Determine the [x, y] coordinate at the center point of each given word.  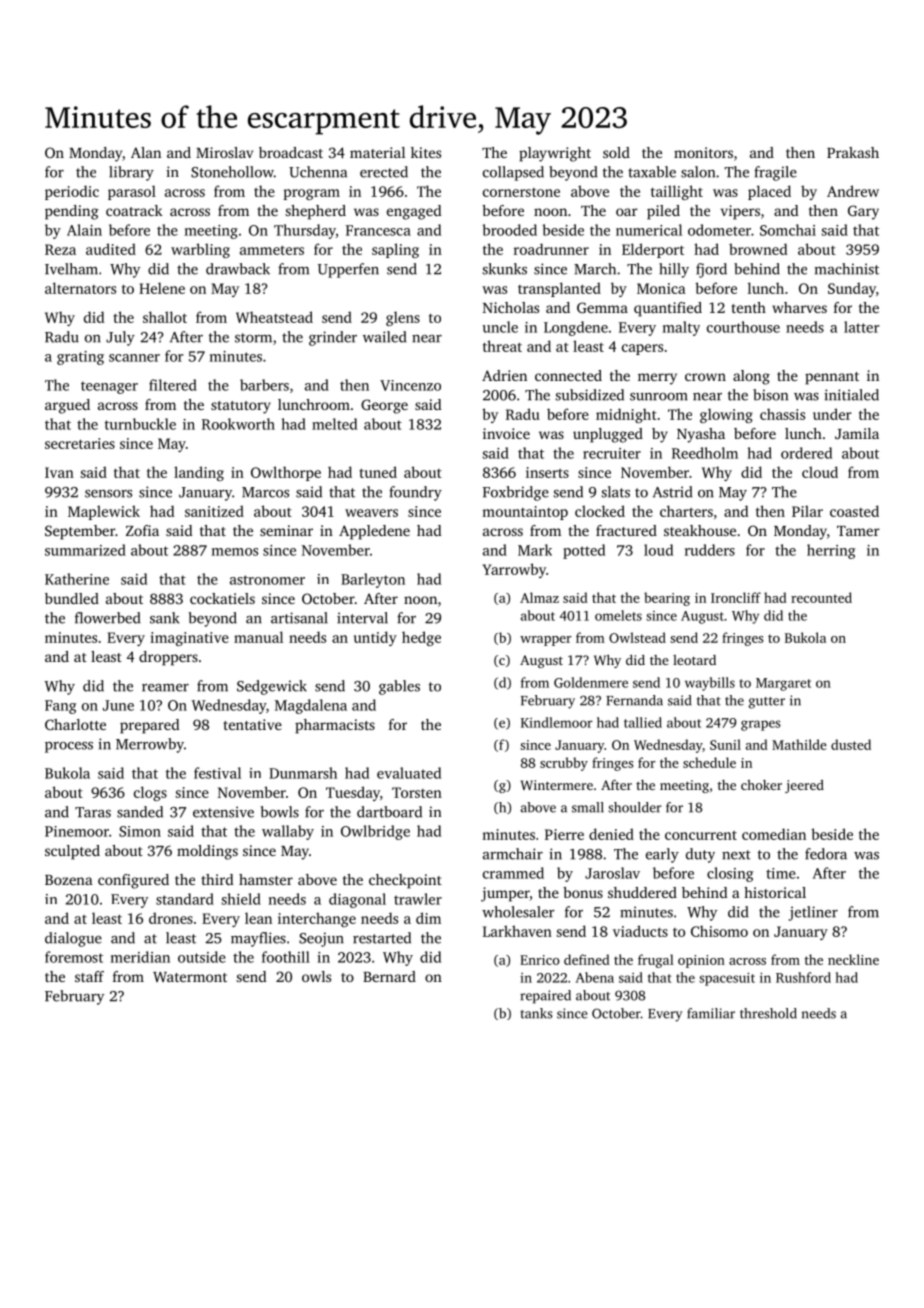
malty [681, 328]
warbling [200, 250]
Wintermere [557, 785]
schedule [709, 762]
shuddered [642, 892]
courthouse [743, 327]
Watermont [190, 977]
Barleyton [373, 580]
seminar [286, 530]
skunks [505, 269]
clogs [150, 793]
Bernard [389, 976]
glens [403, 318]
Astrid [672, 492]
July [120, 338]
